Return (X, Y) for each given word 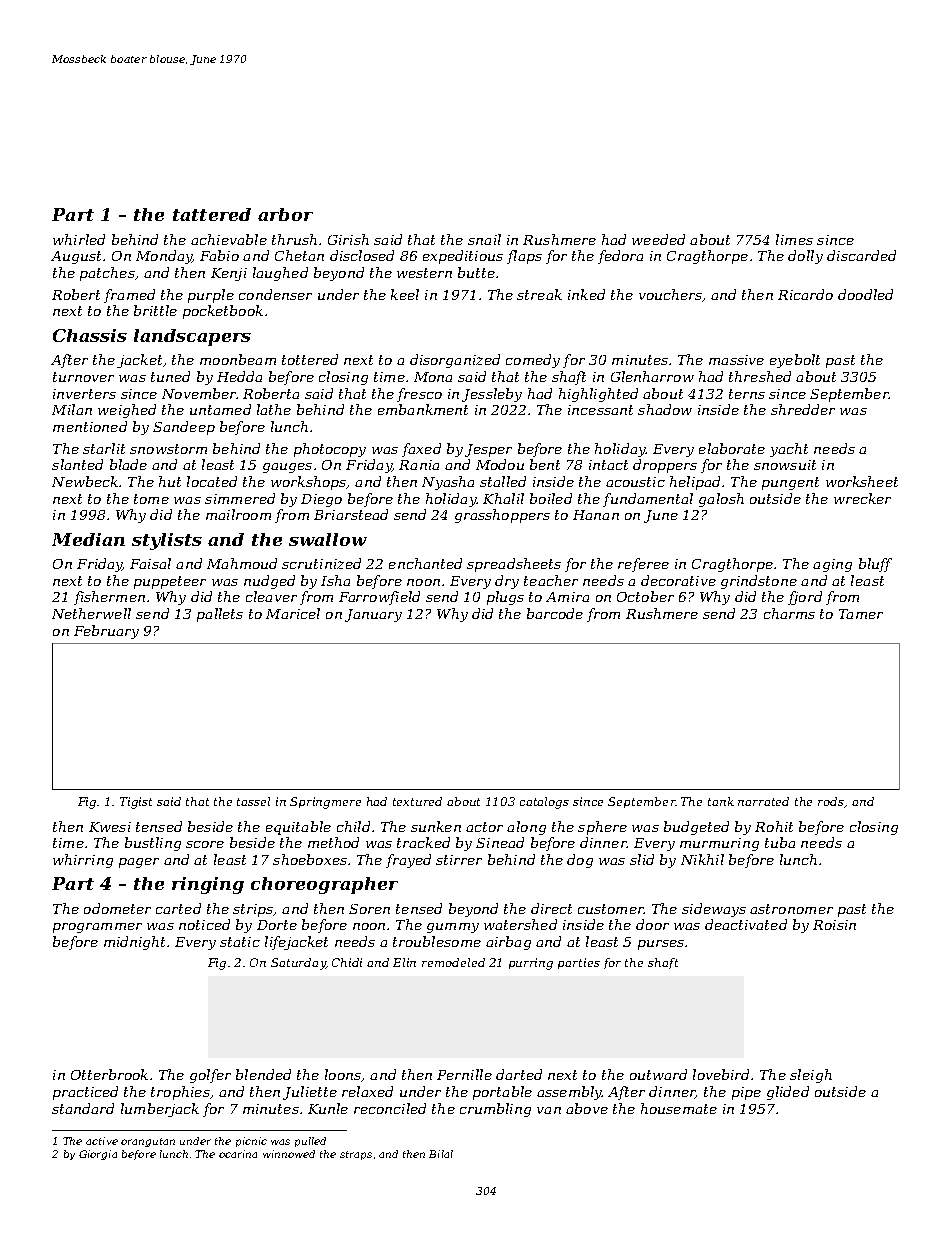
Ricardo (805, 294)
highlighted (598, 395)
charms (789, 613)
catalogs (544, 803)
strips (253, 910)
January (373, 615)
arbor (285, 214)
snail (484, 239)
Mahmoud (242, 563)
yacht (789, 450)
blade (128, 464)
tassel (253, 801)
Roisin (834, 925)
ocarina (238, 1154)
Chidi (347, 962)
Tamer (861, 614)
